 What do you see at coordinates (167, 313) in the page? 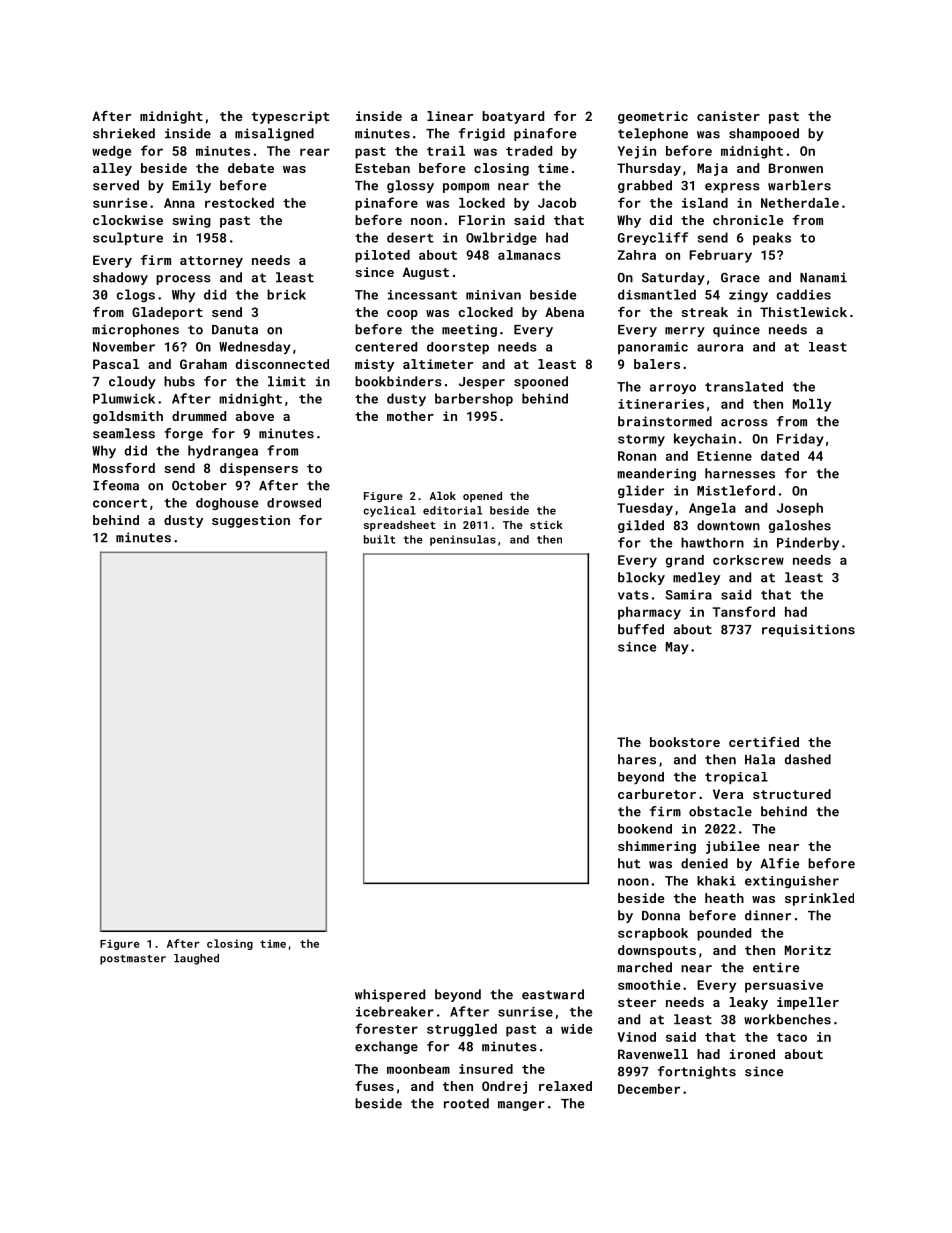
I see `Gladeport` at bounding box center [167, 313].
